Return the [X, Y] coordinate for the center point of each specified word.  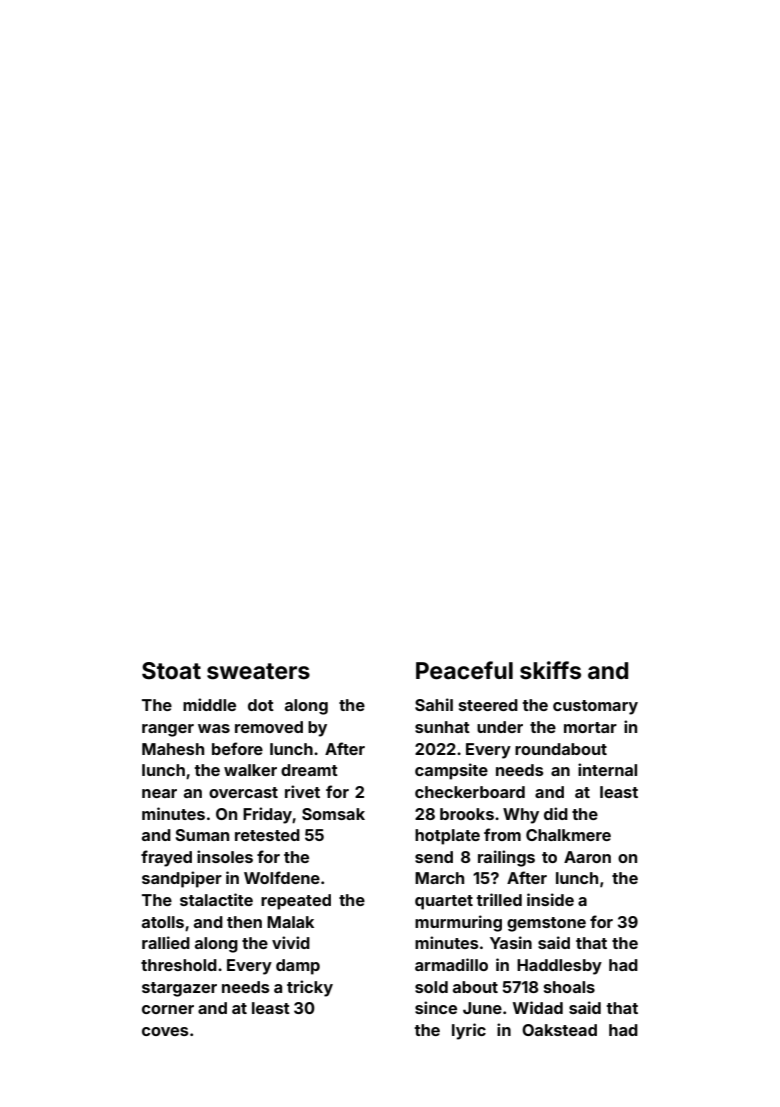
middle [209, 704]
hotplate [447, 837]
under [500, 727]
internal [607, 769]
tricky [310, 988]
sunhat [442, 727]
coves [165, 1031]
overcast [243, 792]
